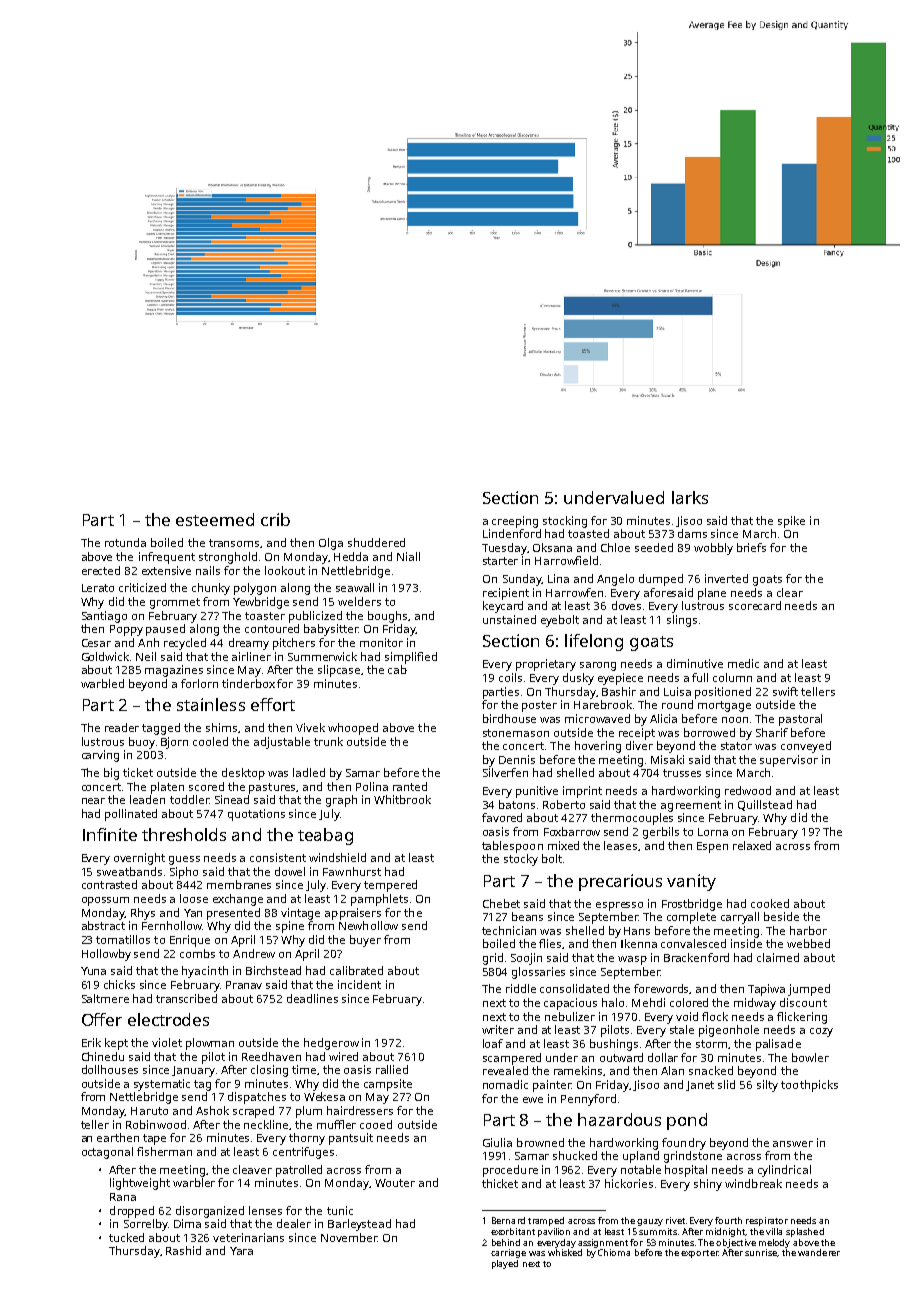 The width and height of the image is (924, 1308). I want to click on octagonal, so click(107, 1153).
